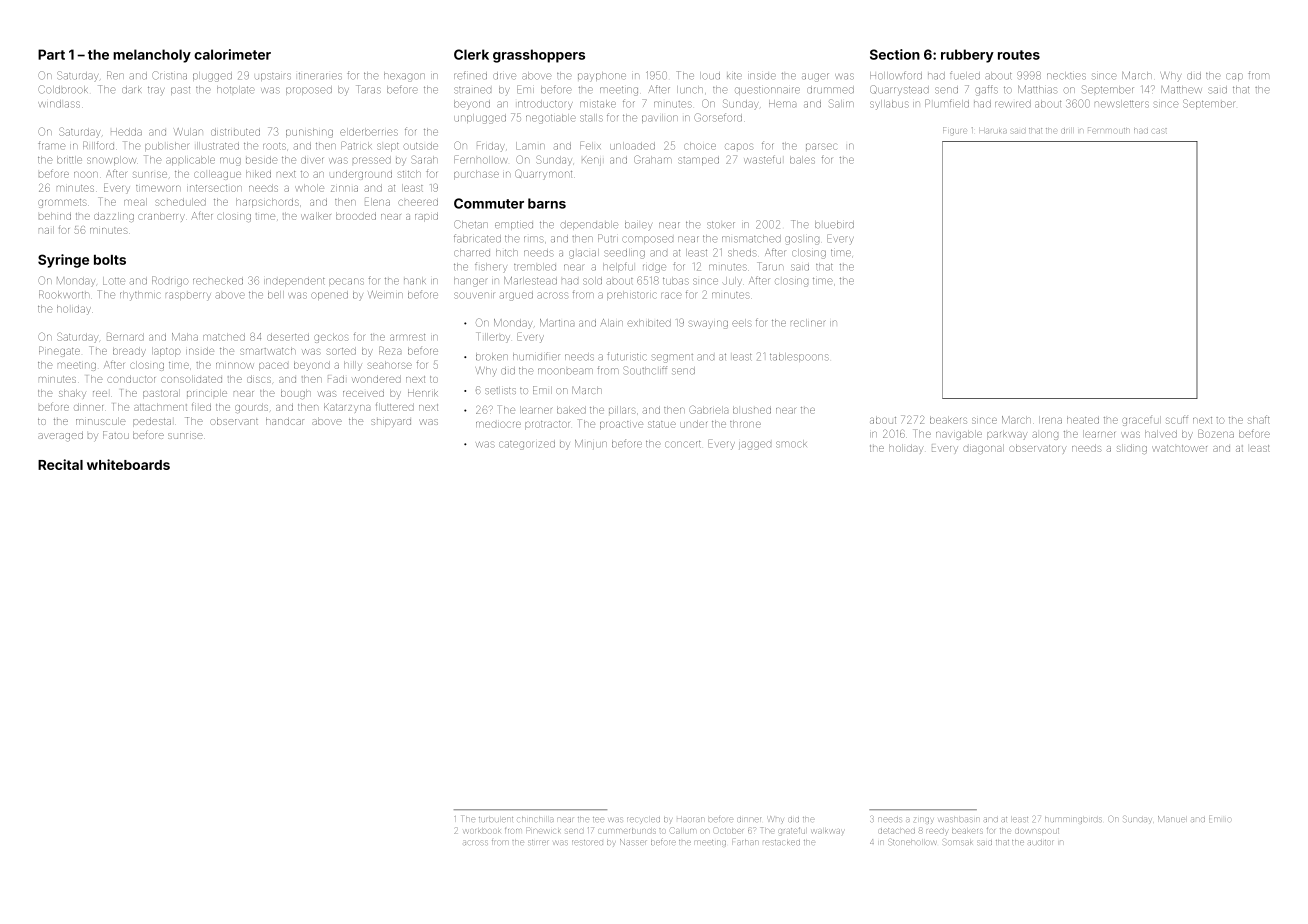  What do you see at coordinates (539, 56) in the page?
I see `grasshoppers` at bounding box center [539, 56].
